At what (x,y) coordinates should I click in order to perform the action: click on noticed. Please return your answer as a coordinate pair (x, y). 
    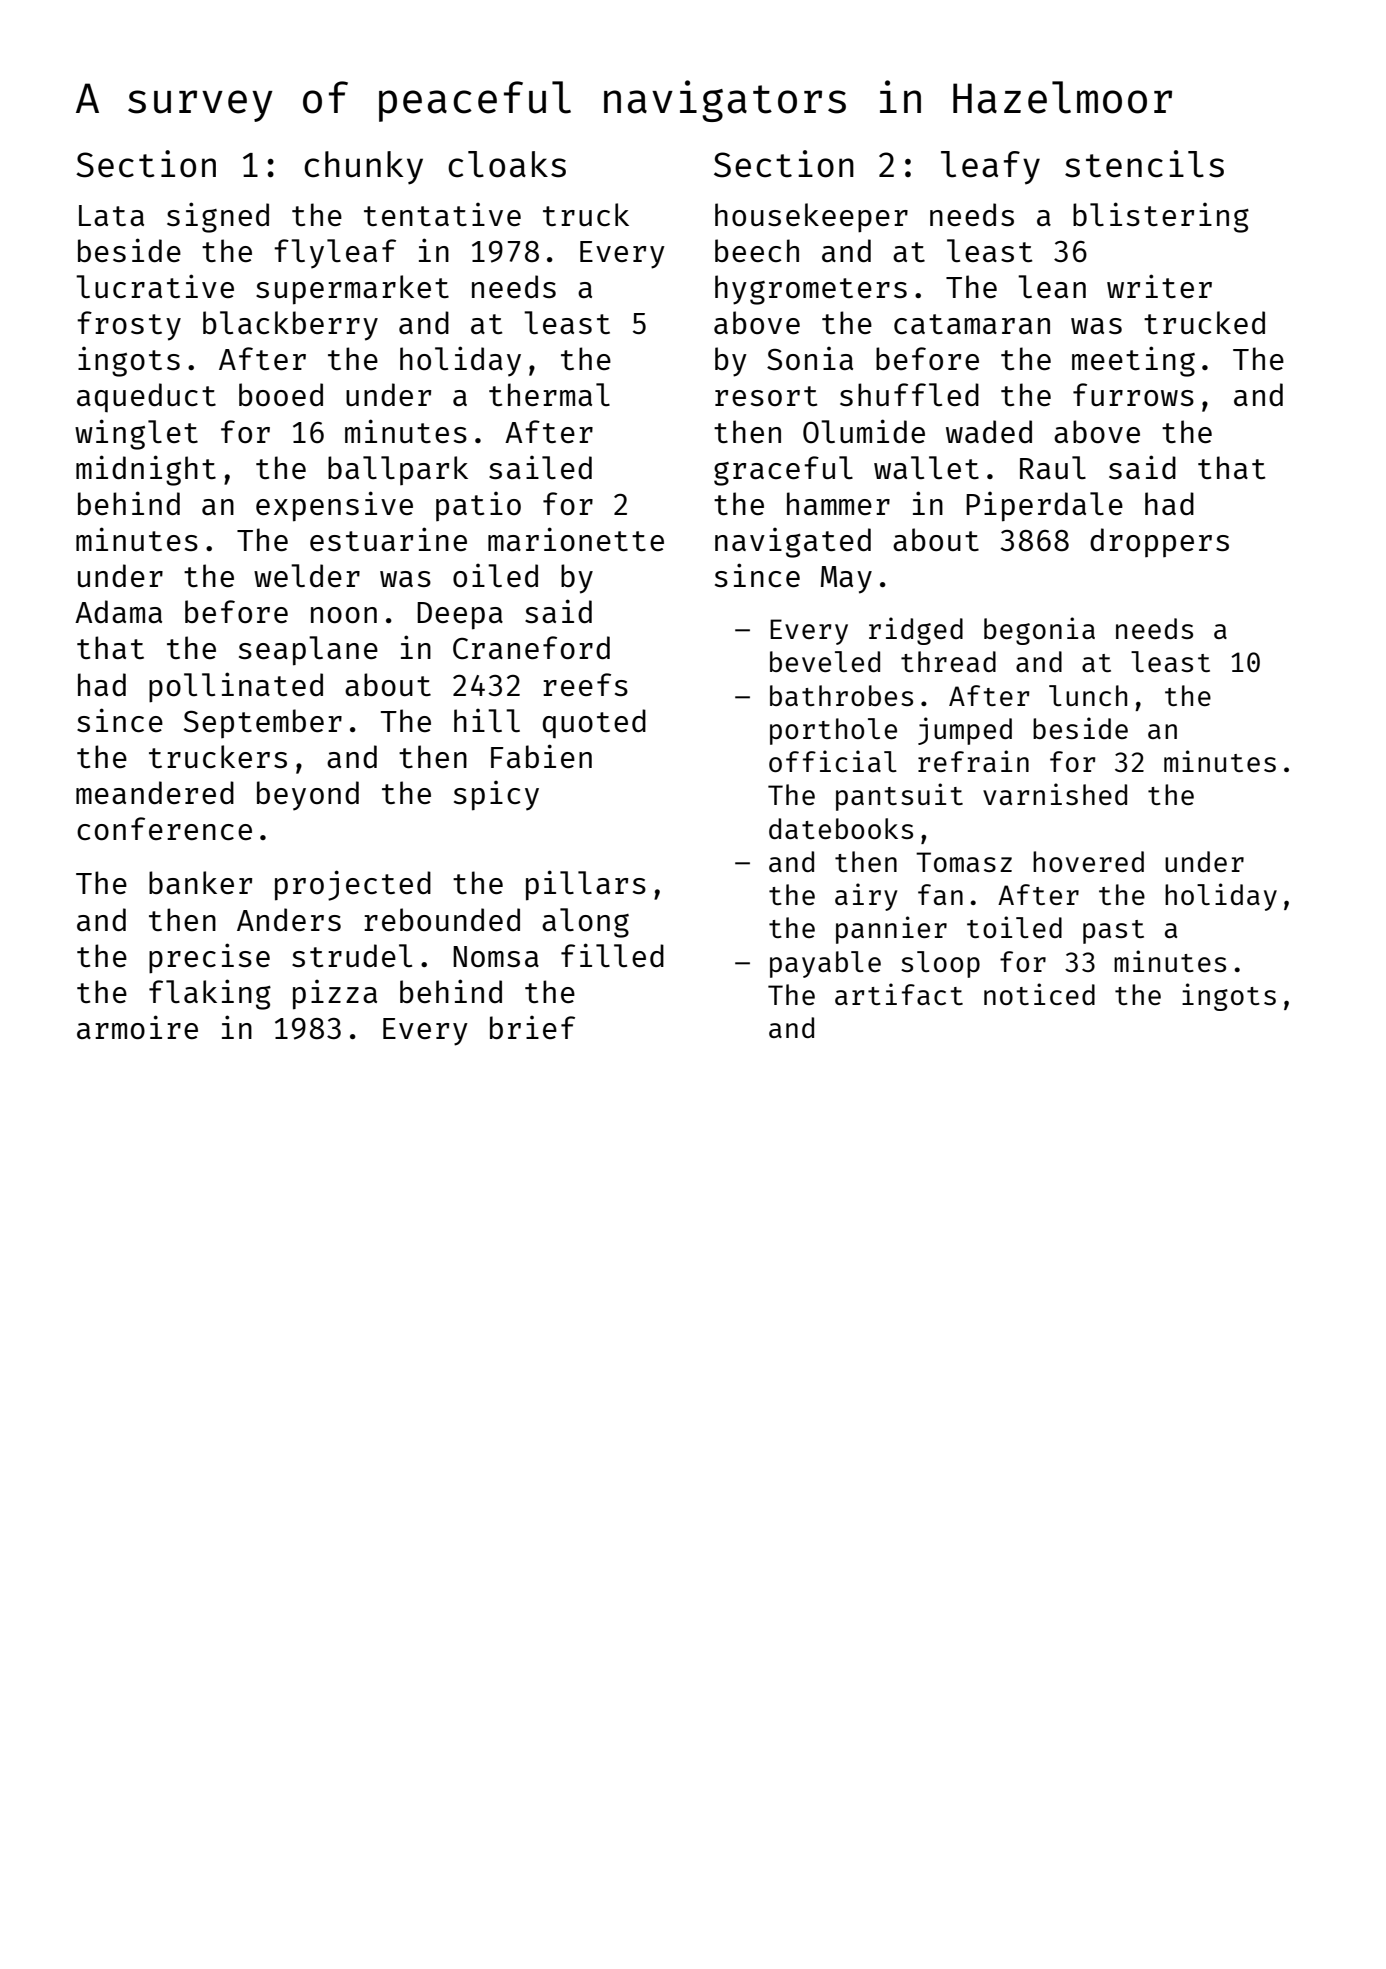
    Looking at the image, I should click on (1039, 994).
